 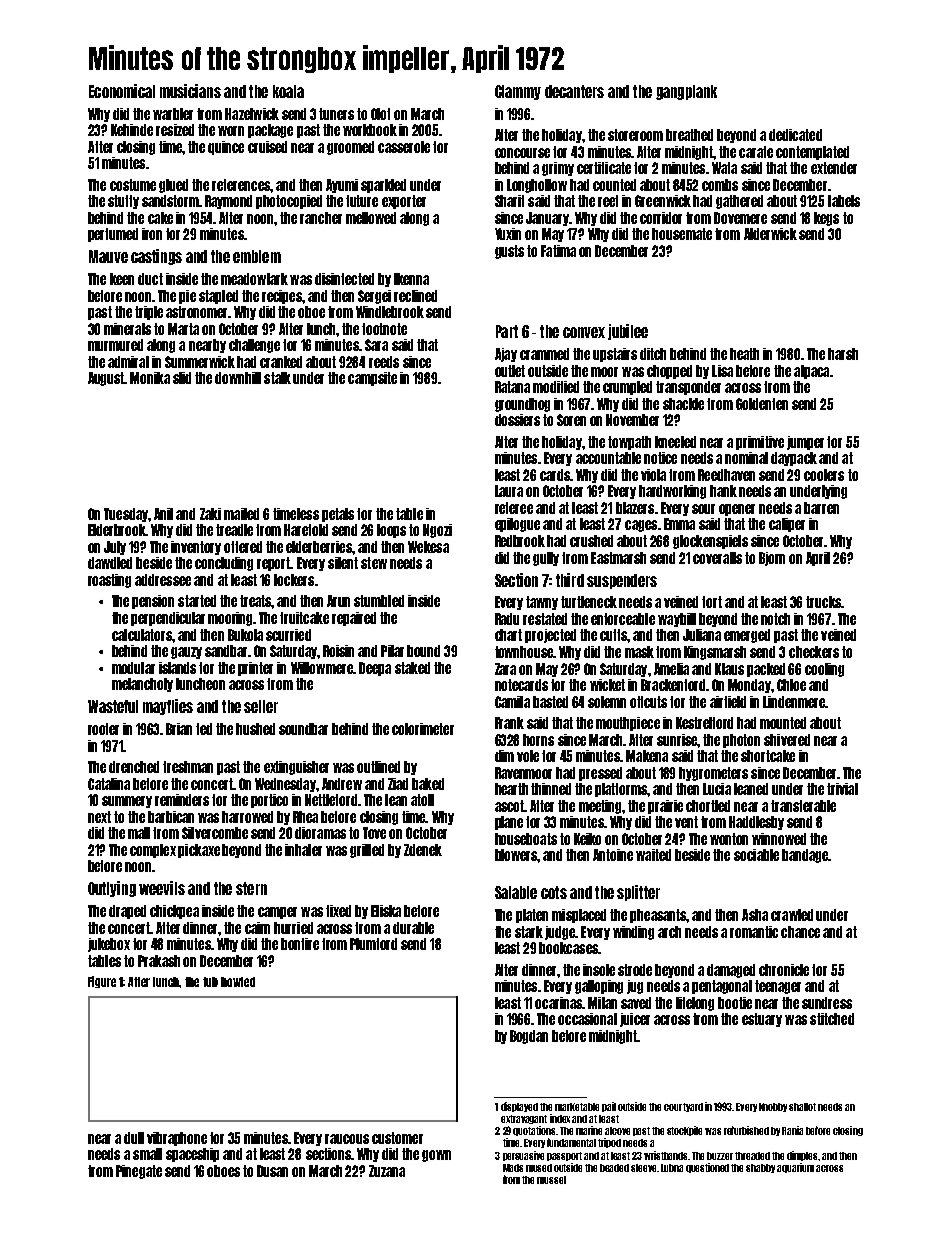 What do you see at coordinates (109, 581) in the document?
I see `roasting` at bounding box center [109, 581].
